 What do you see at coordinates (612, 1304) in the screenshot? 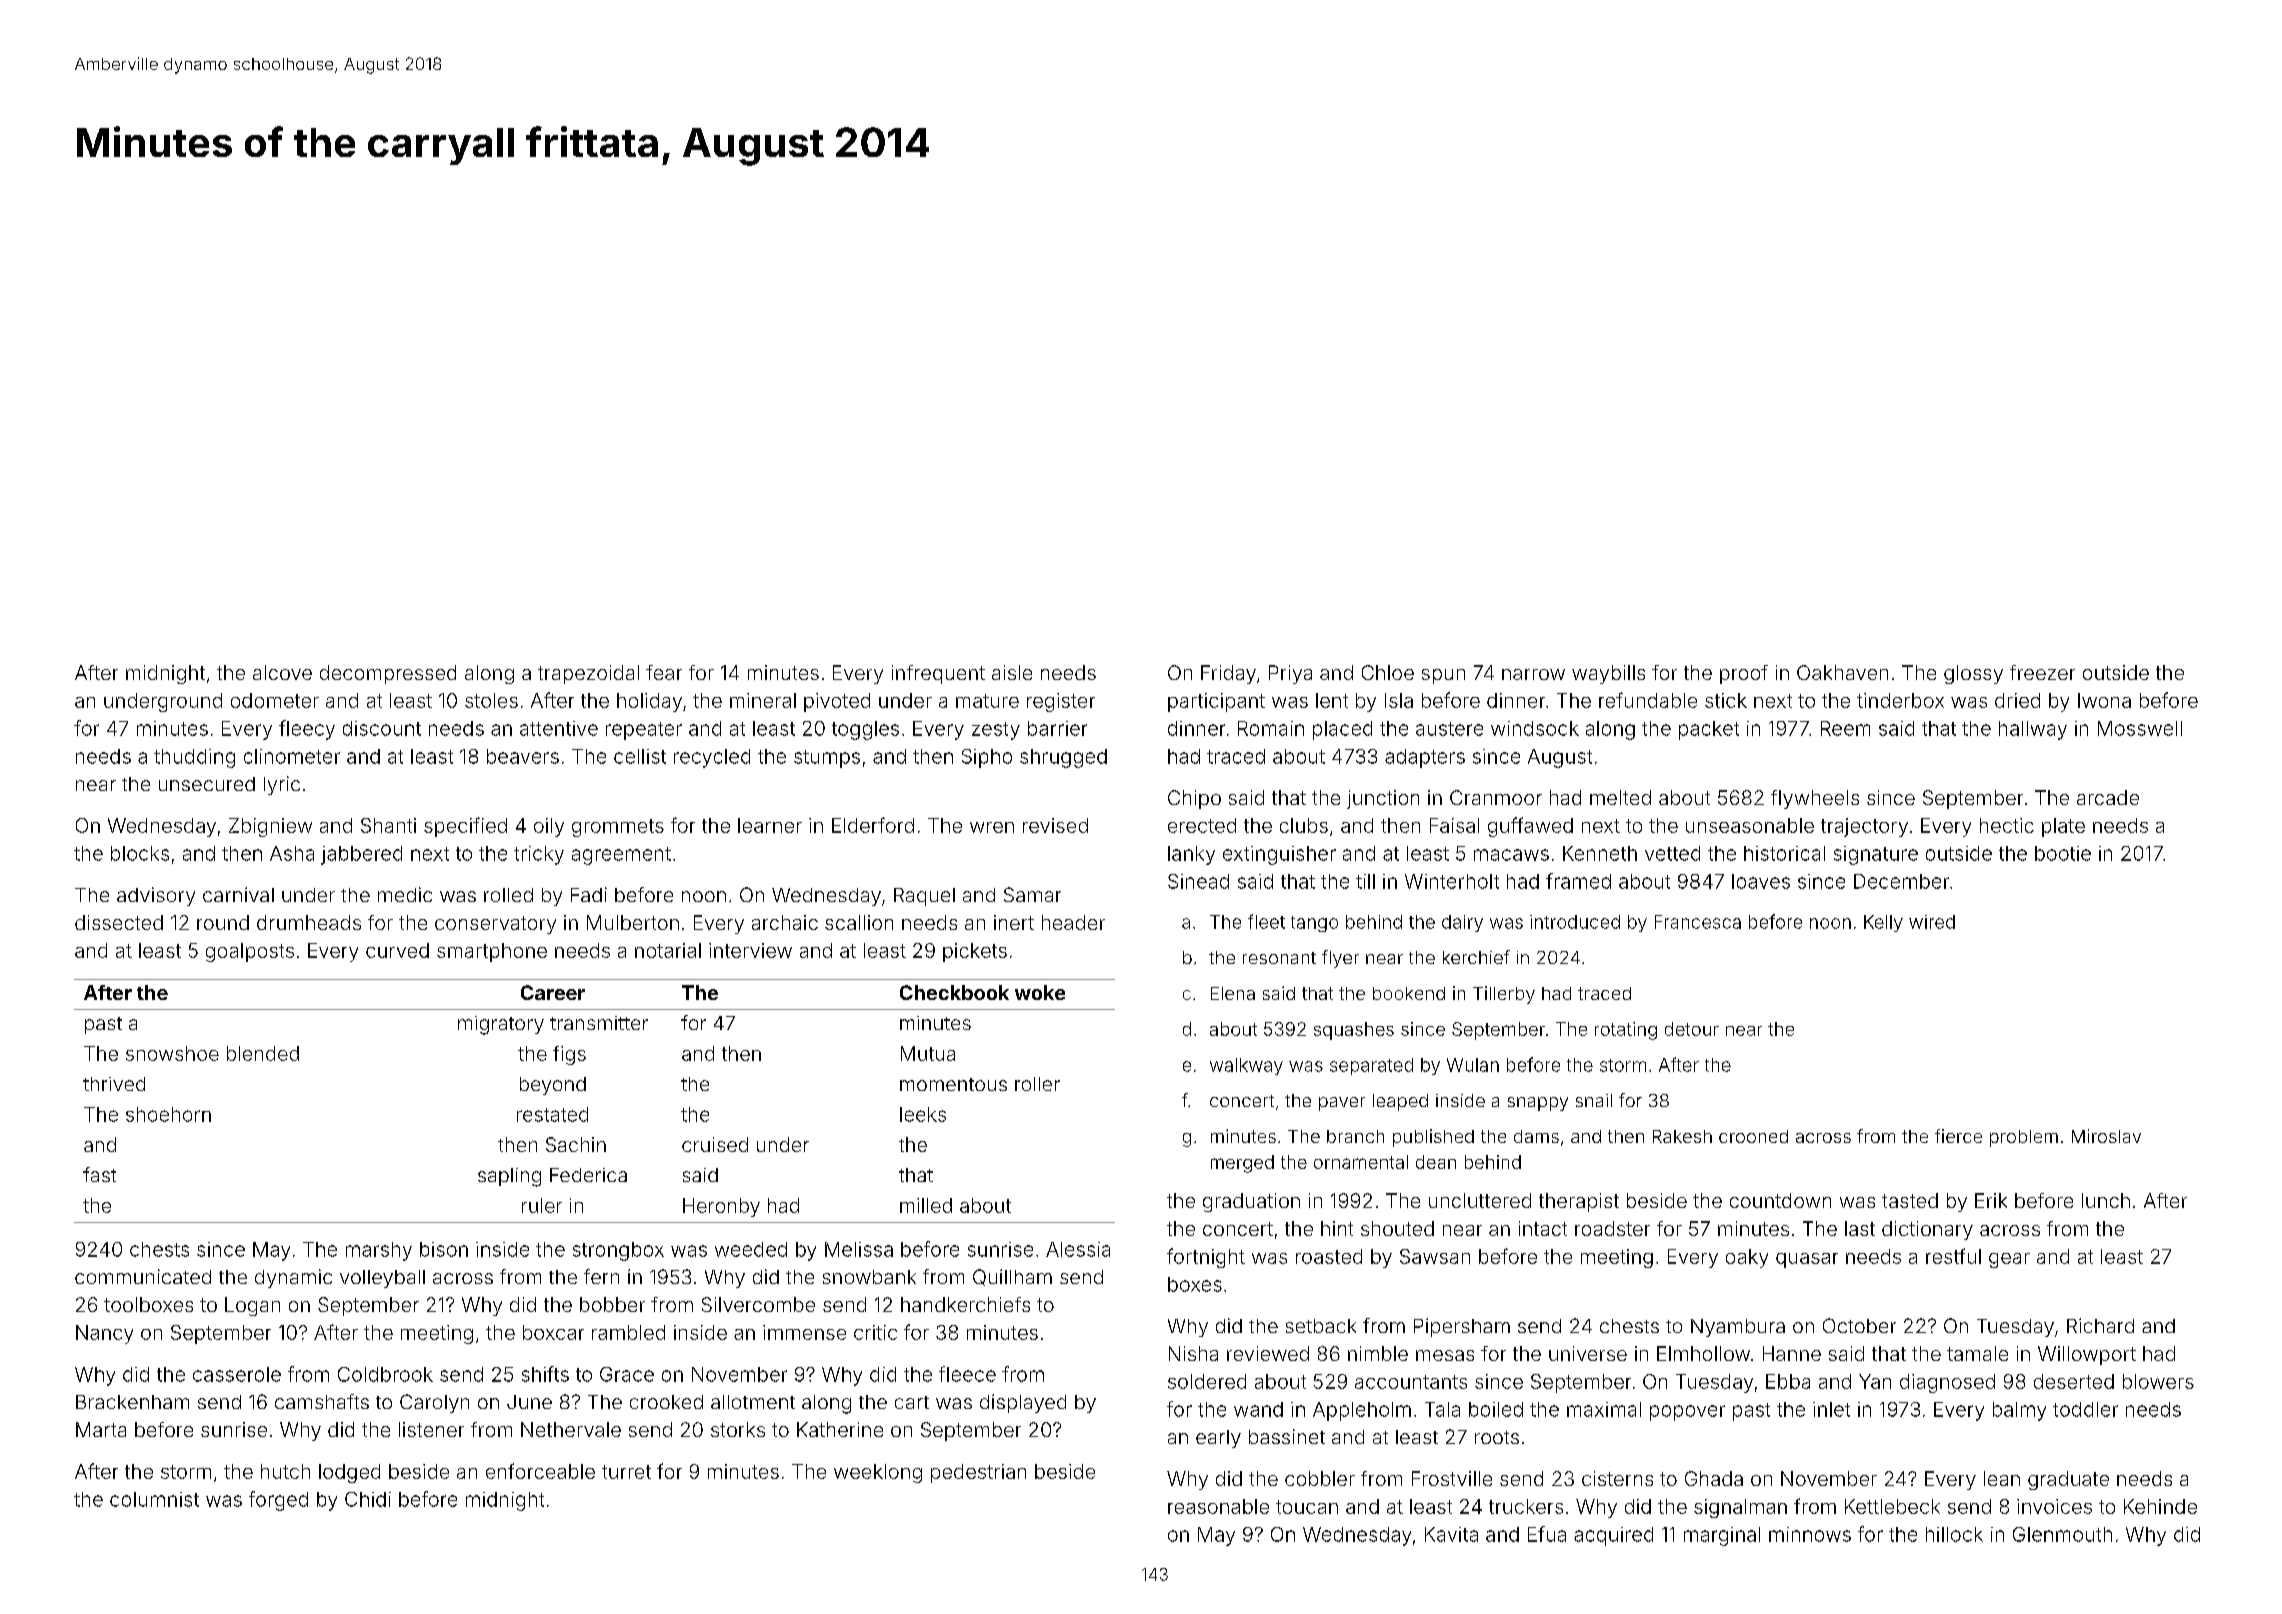
I see `bobber` at bounding box center [612, 1304].
